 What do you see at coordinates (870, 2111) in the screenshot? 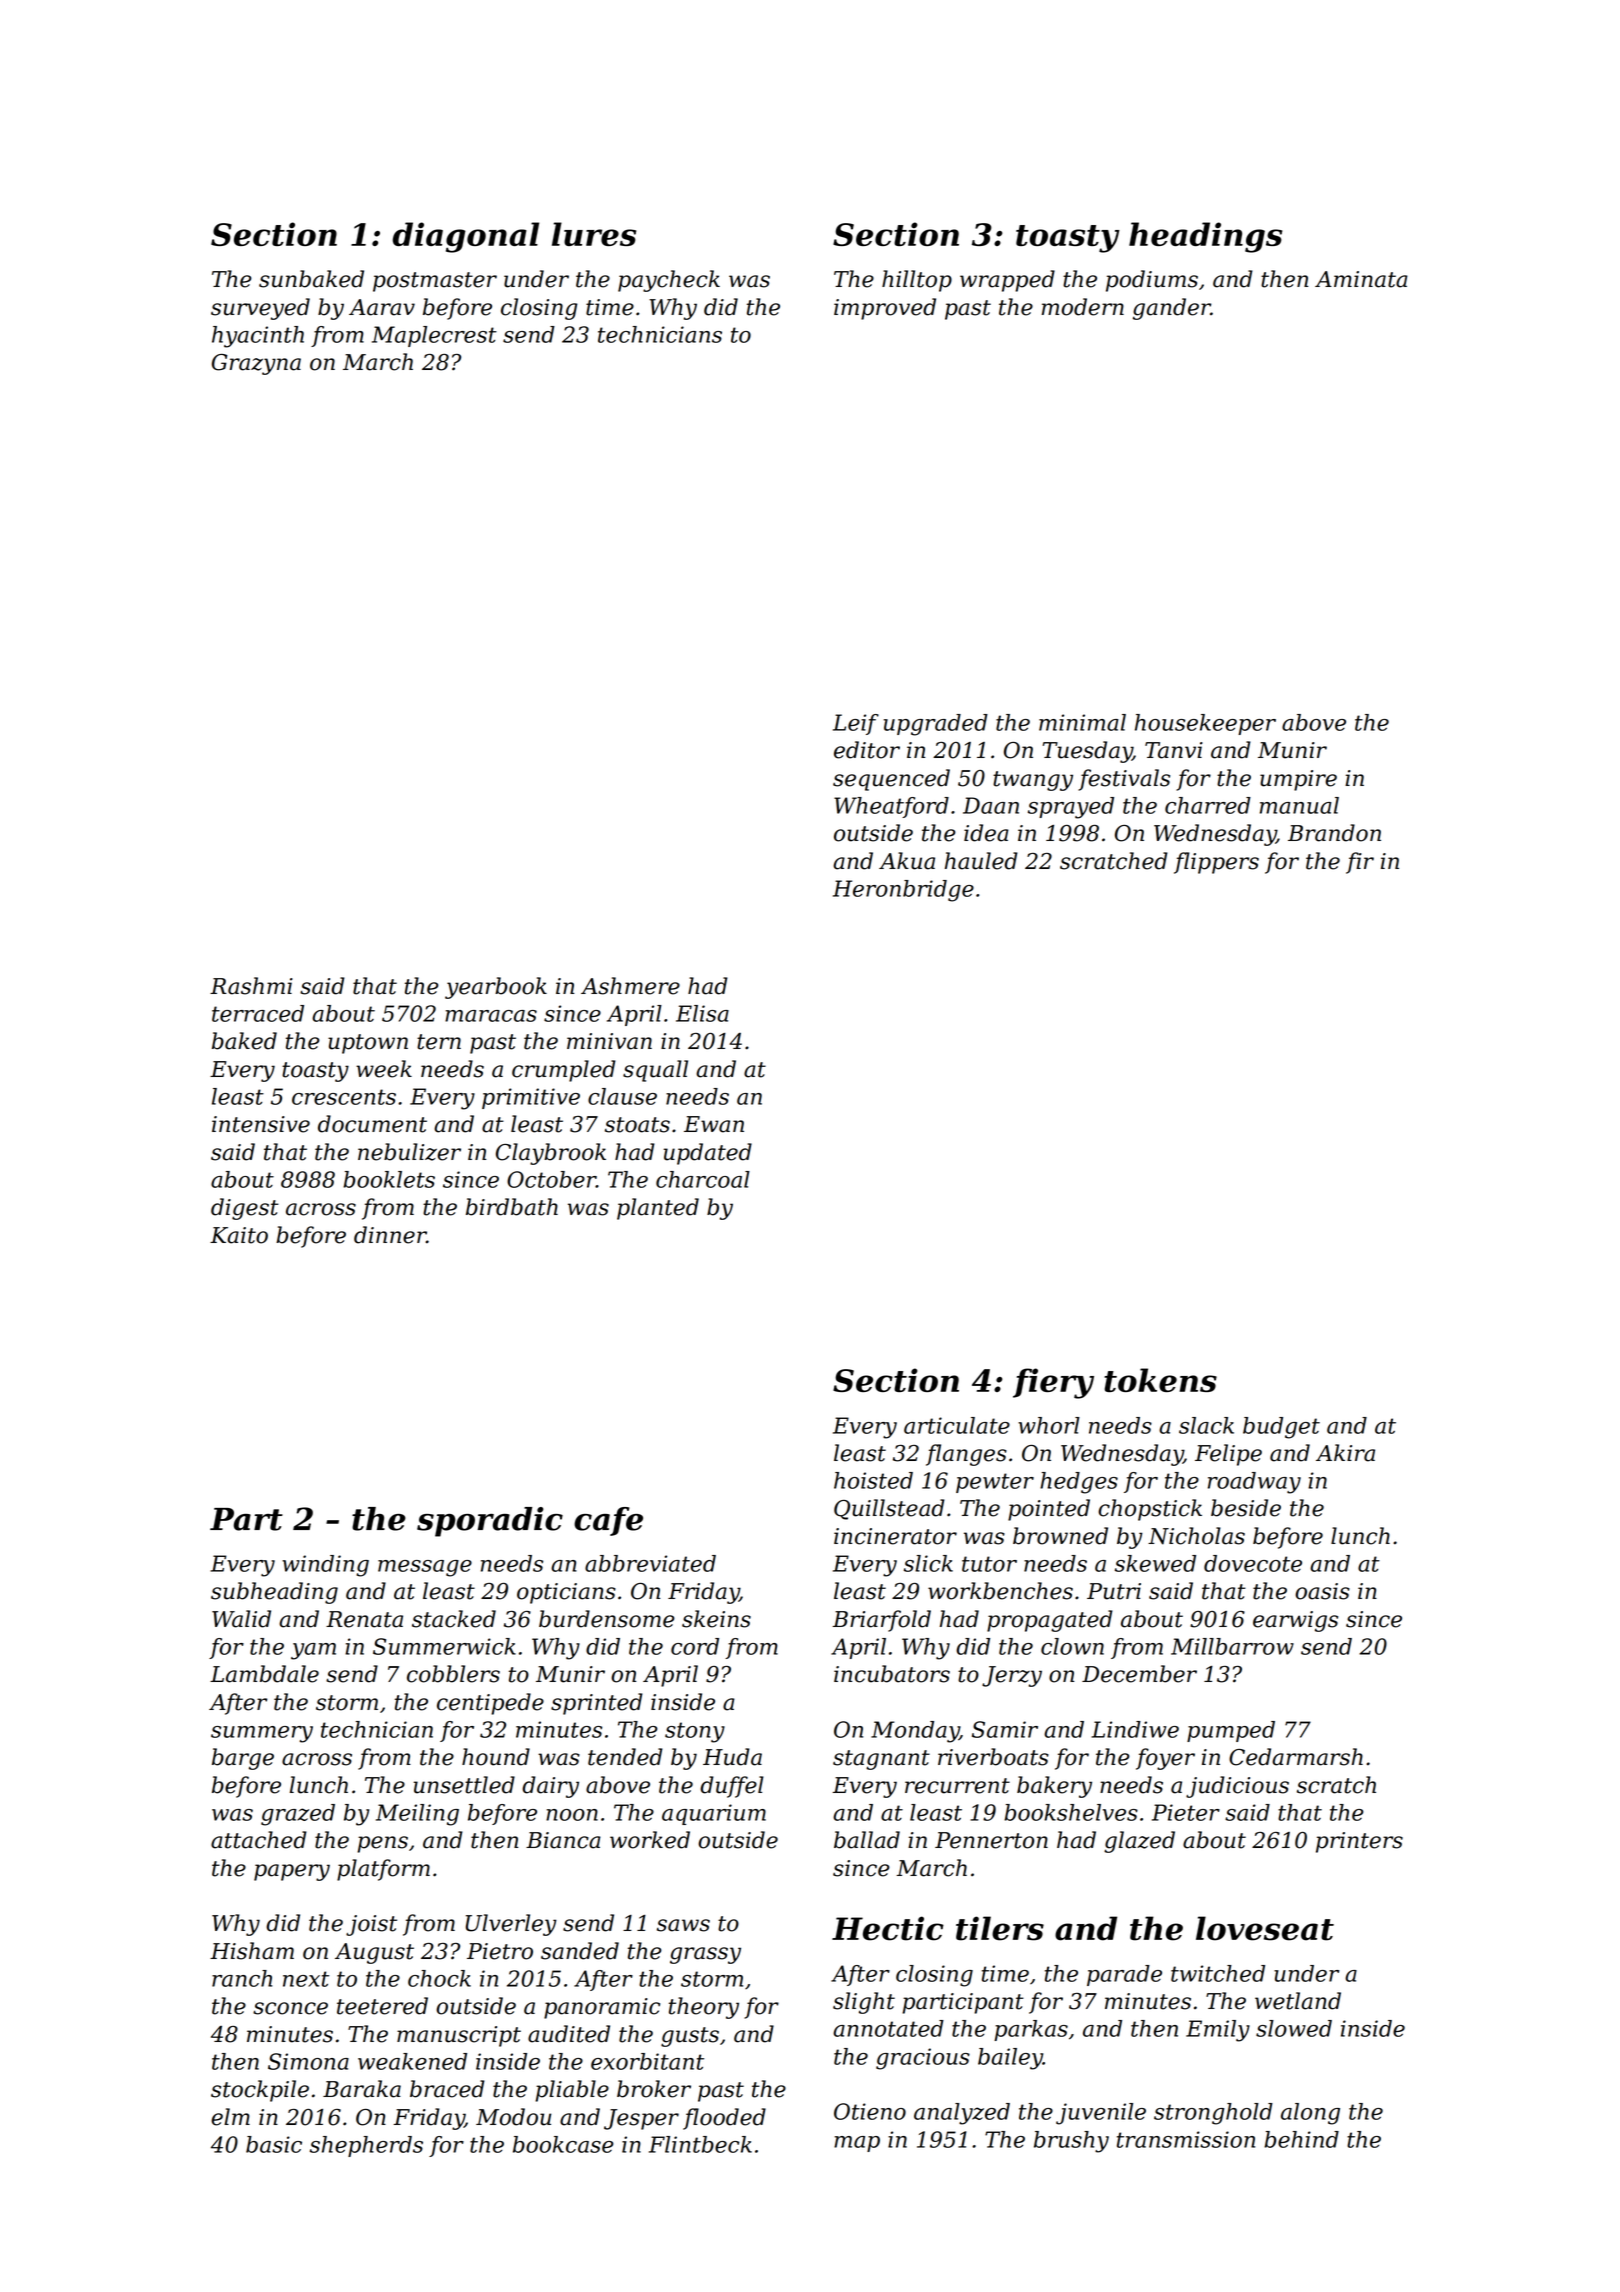
I see `Otieno` at bounding box center [870, 2111].
